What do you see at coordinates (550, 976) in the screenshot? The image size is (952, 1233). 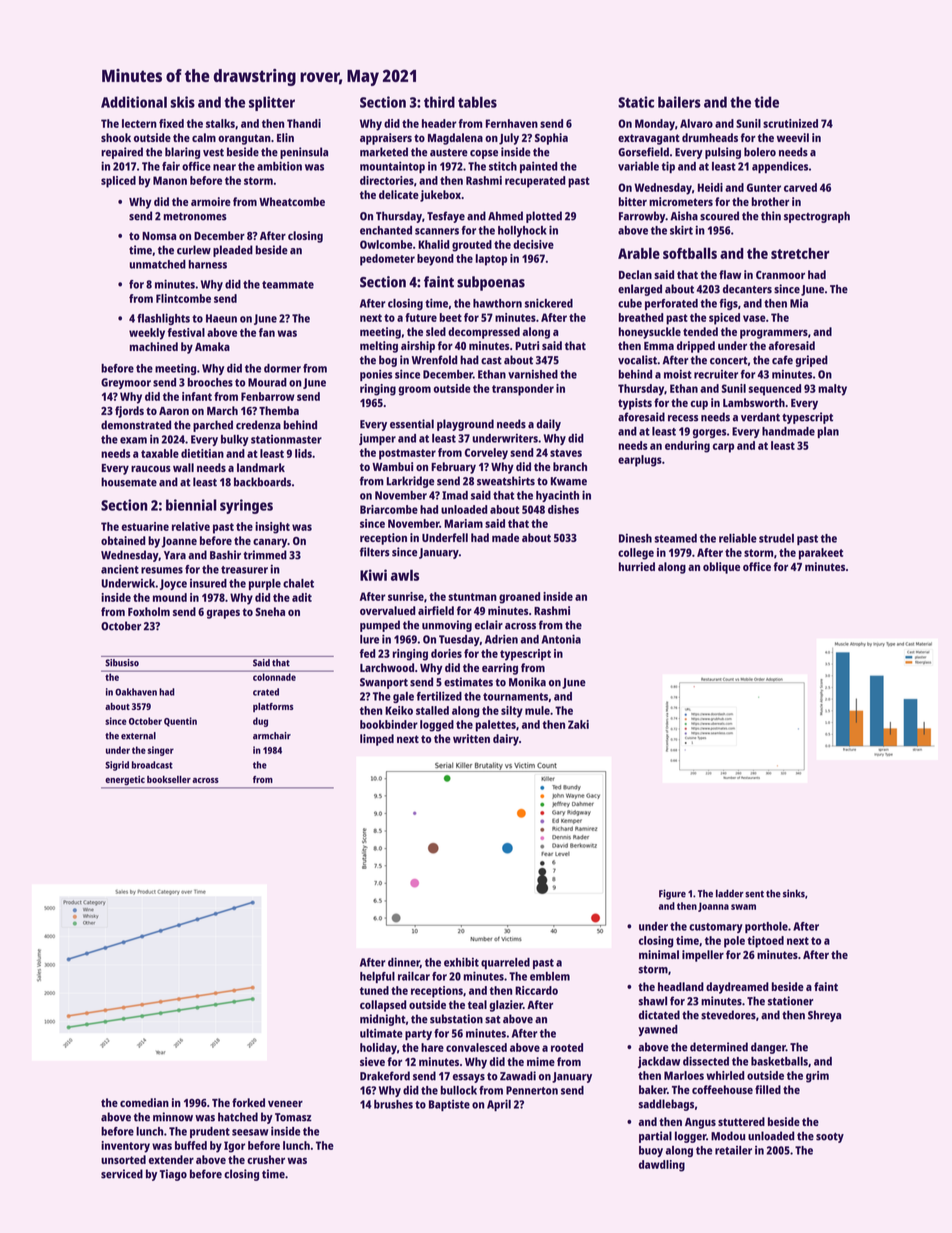 I see `emblem` at bounding box center [550, 976].
